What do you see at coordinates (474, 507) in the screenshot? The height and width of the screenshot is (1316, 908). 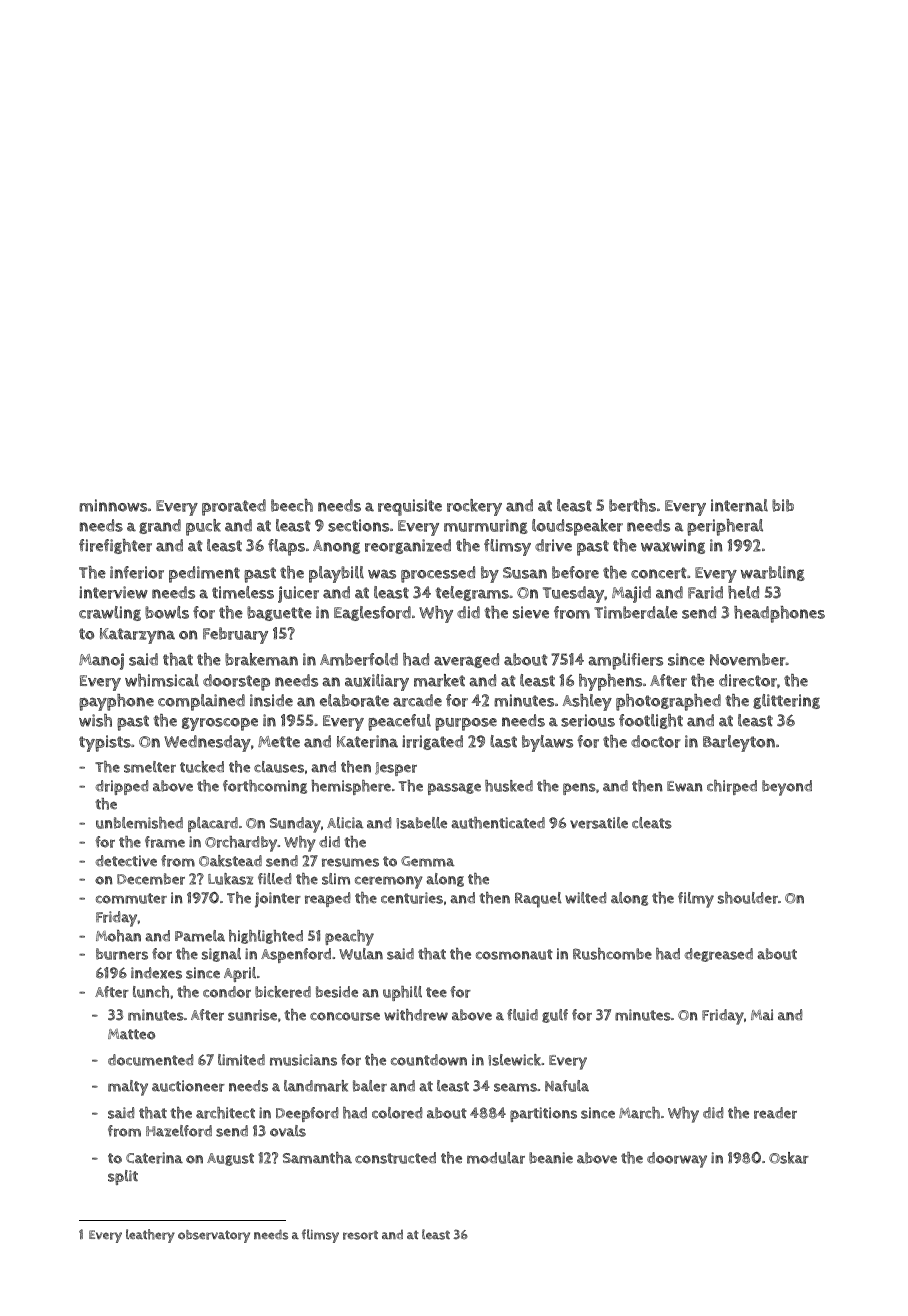 I see `rockery` at bounding box center [474, 507].
